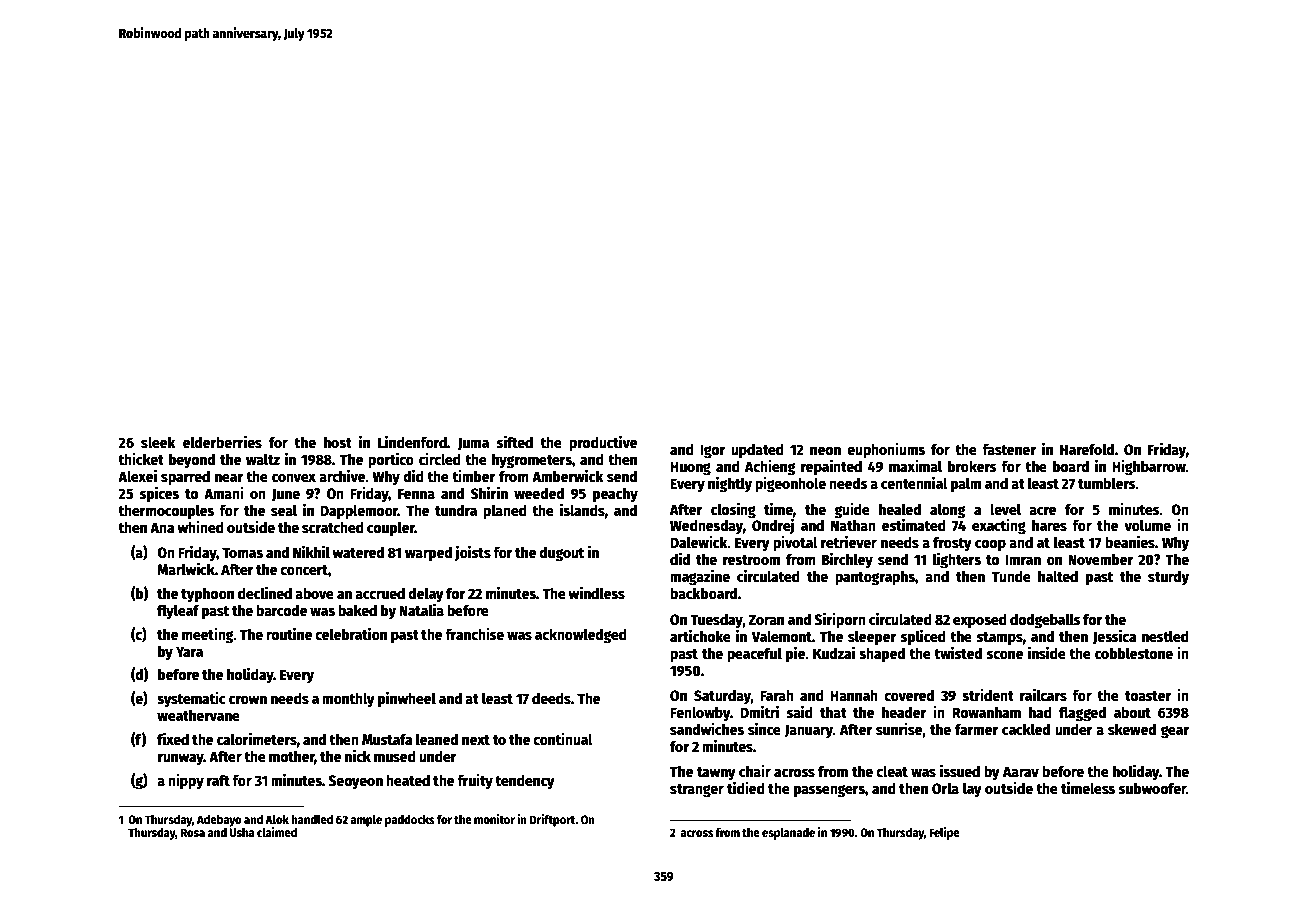 The width and height of the document is (1308, 924). I want to click on since, so click(764, 729).
